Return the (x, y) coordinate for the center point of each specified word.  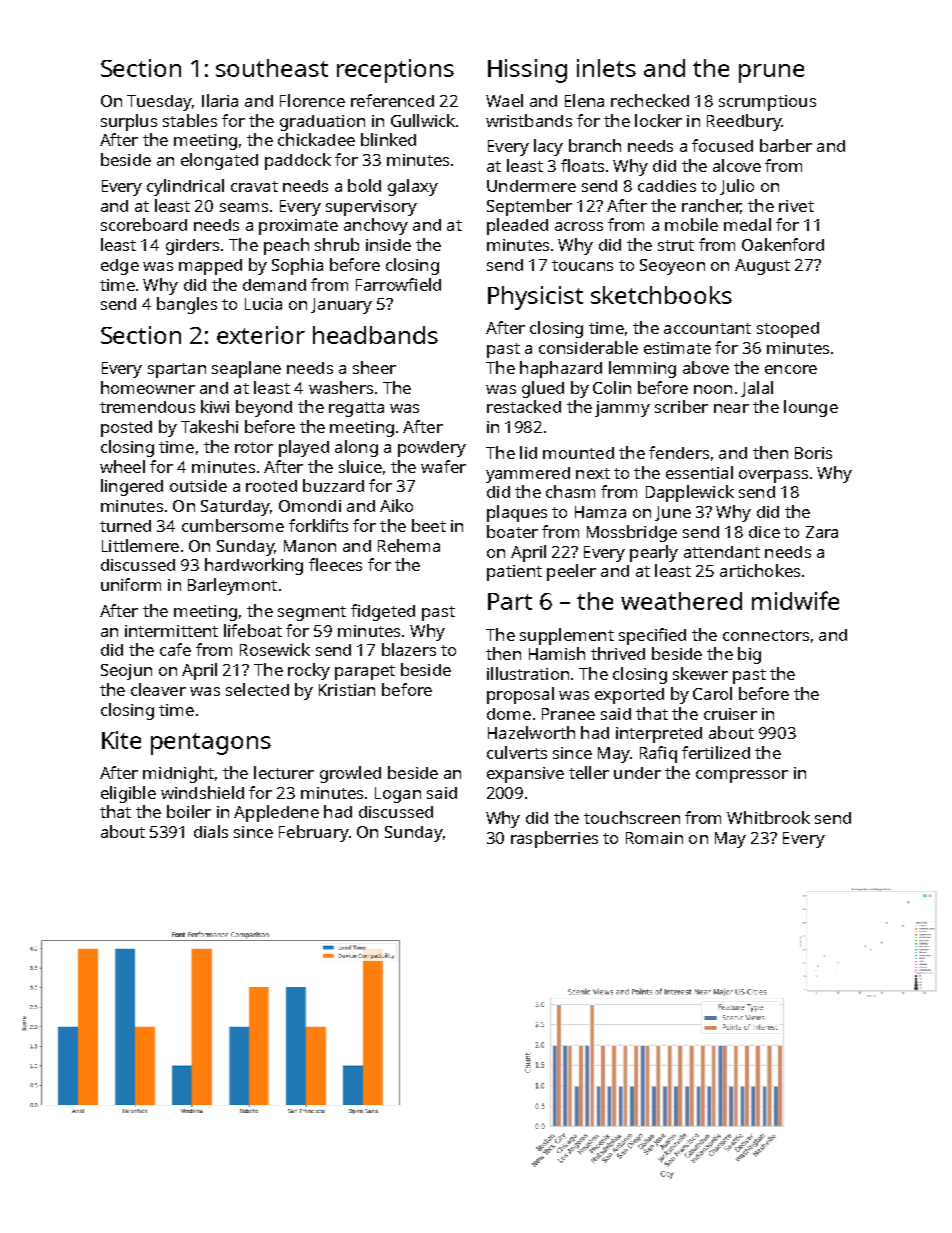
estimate (677, 348)
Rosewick (275, 649)
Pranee (568, 714)
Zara (822, 532)
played (304, 448)
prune (771, 73)
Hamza (600, 512)
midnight (178, 774)
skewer (700, 673)
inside (388, 245)
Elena (584, 100)
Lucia (263, 304)
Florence (312, 100)
